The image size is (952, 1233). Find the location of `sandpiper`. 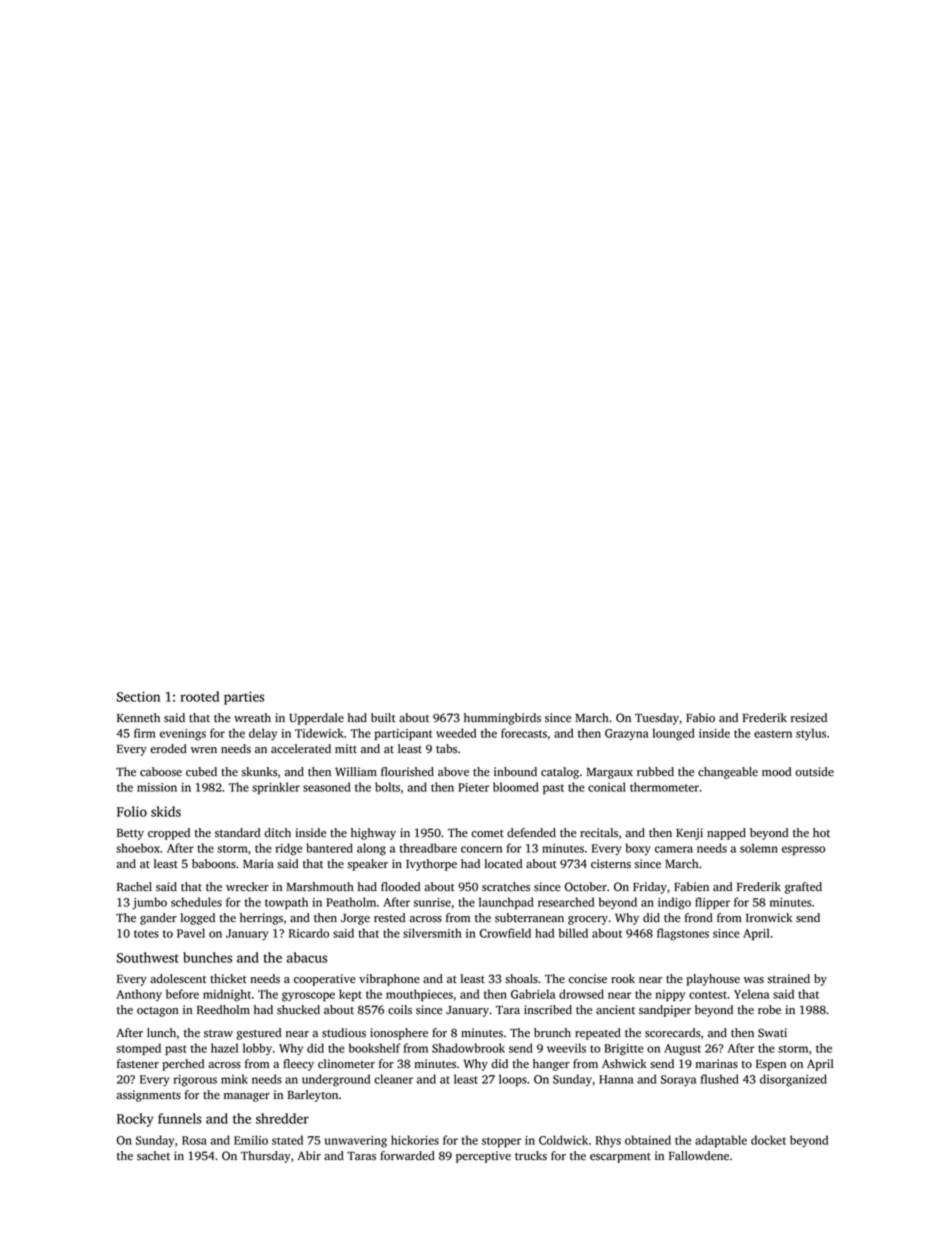

sandpiper is located at coordinates (665, 1011).
